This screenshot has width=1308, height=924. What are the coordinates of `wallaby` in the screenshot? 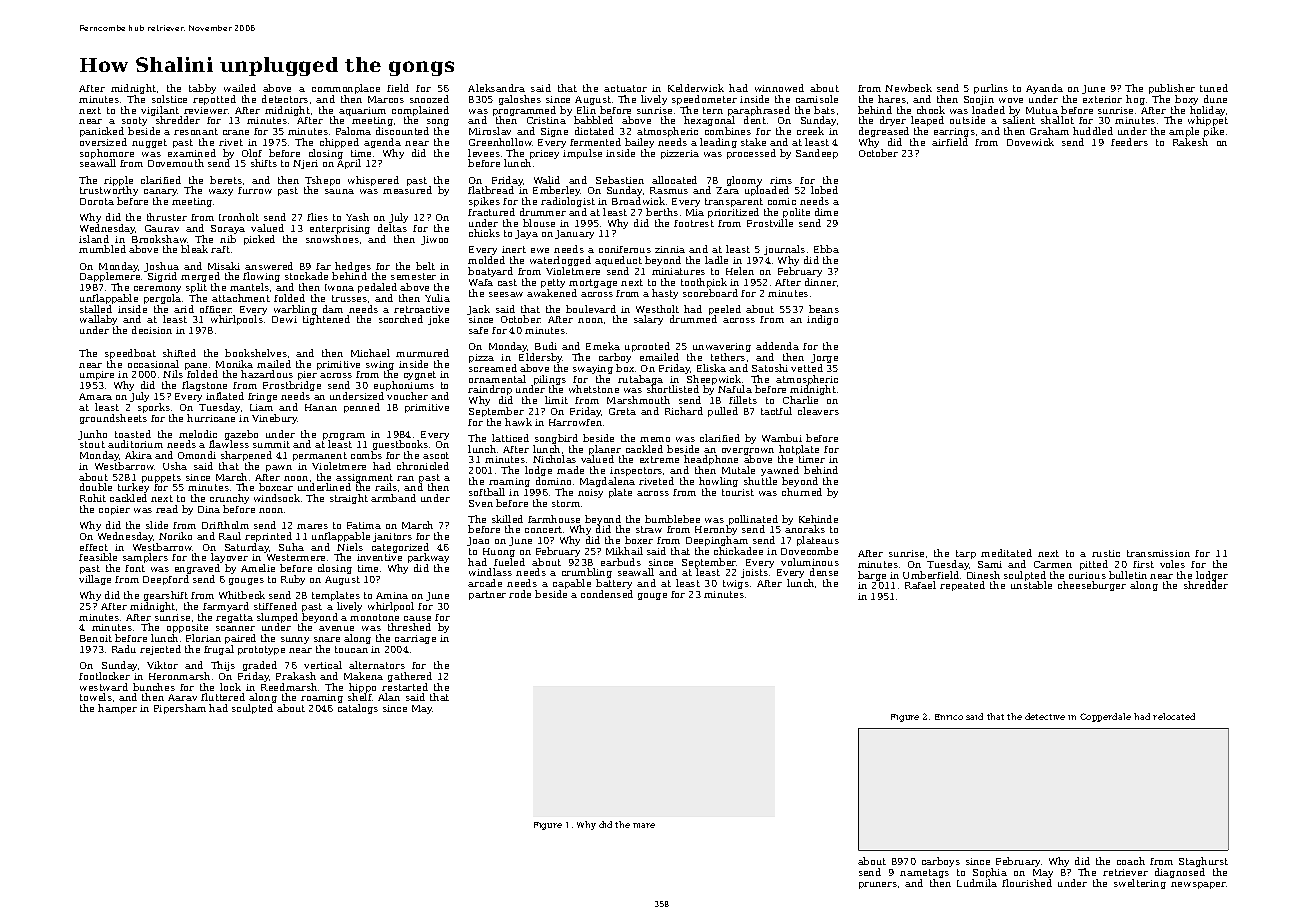 It's located at (99, 321).
